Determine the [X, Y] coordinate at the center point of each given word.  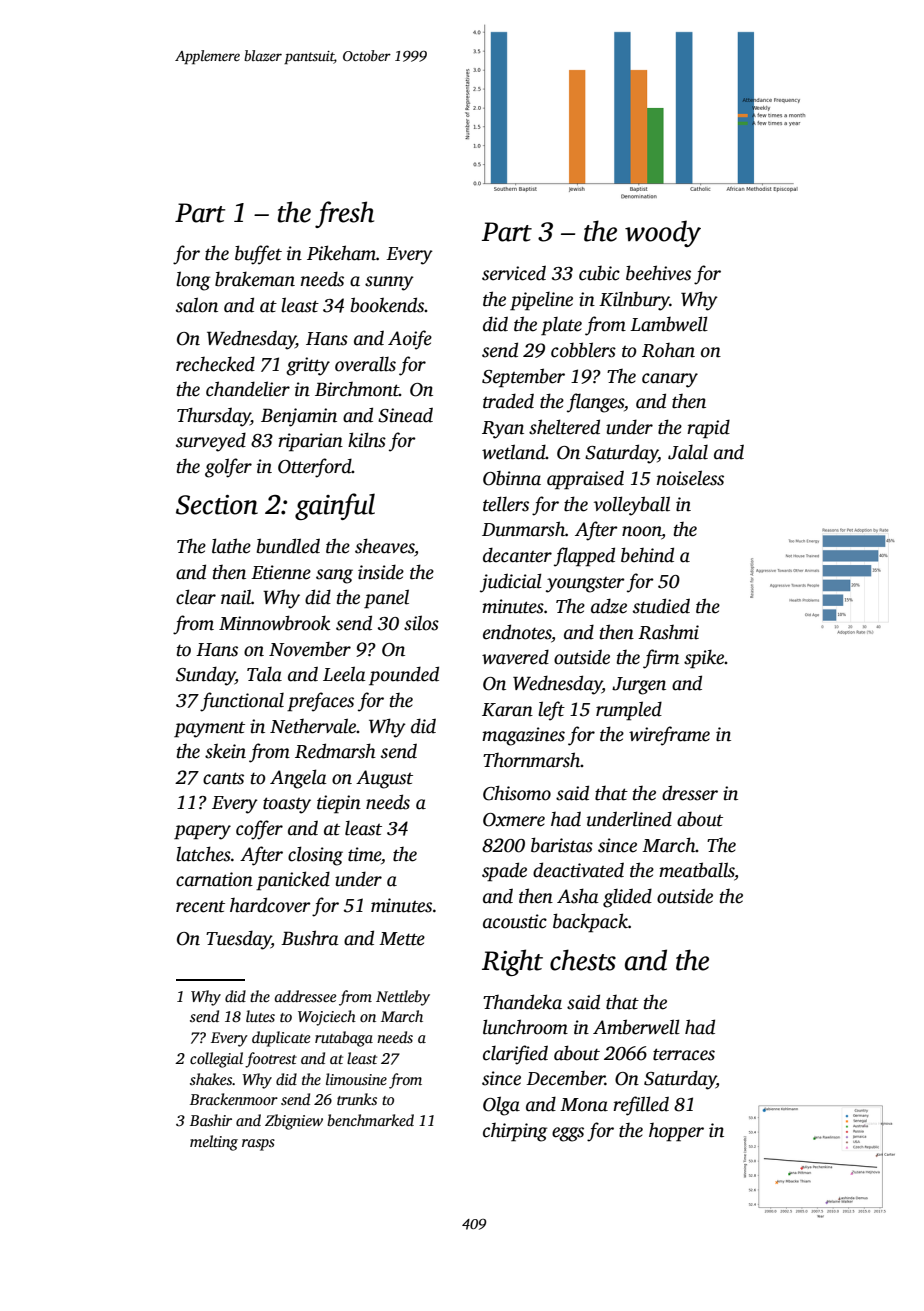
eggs [568, 1134]
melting [214, 1143]
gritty [308, 366]
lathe [231, 546]
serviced [514, 273]
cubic [599, 273]
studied [661, 606]
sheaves [384, 546]
